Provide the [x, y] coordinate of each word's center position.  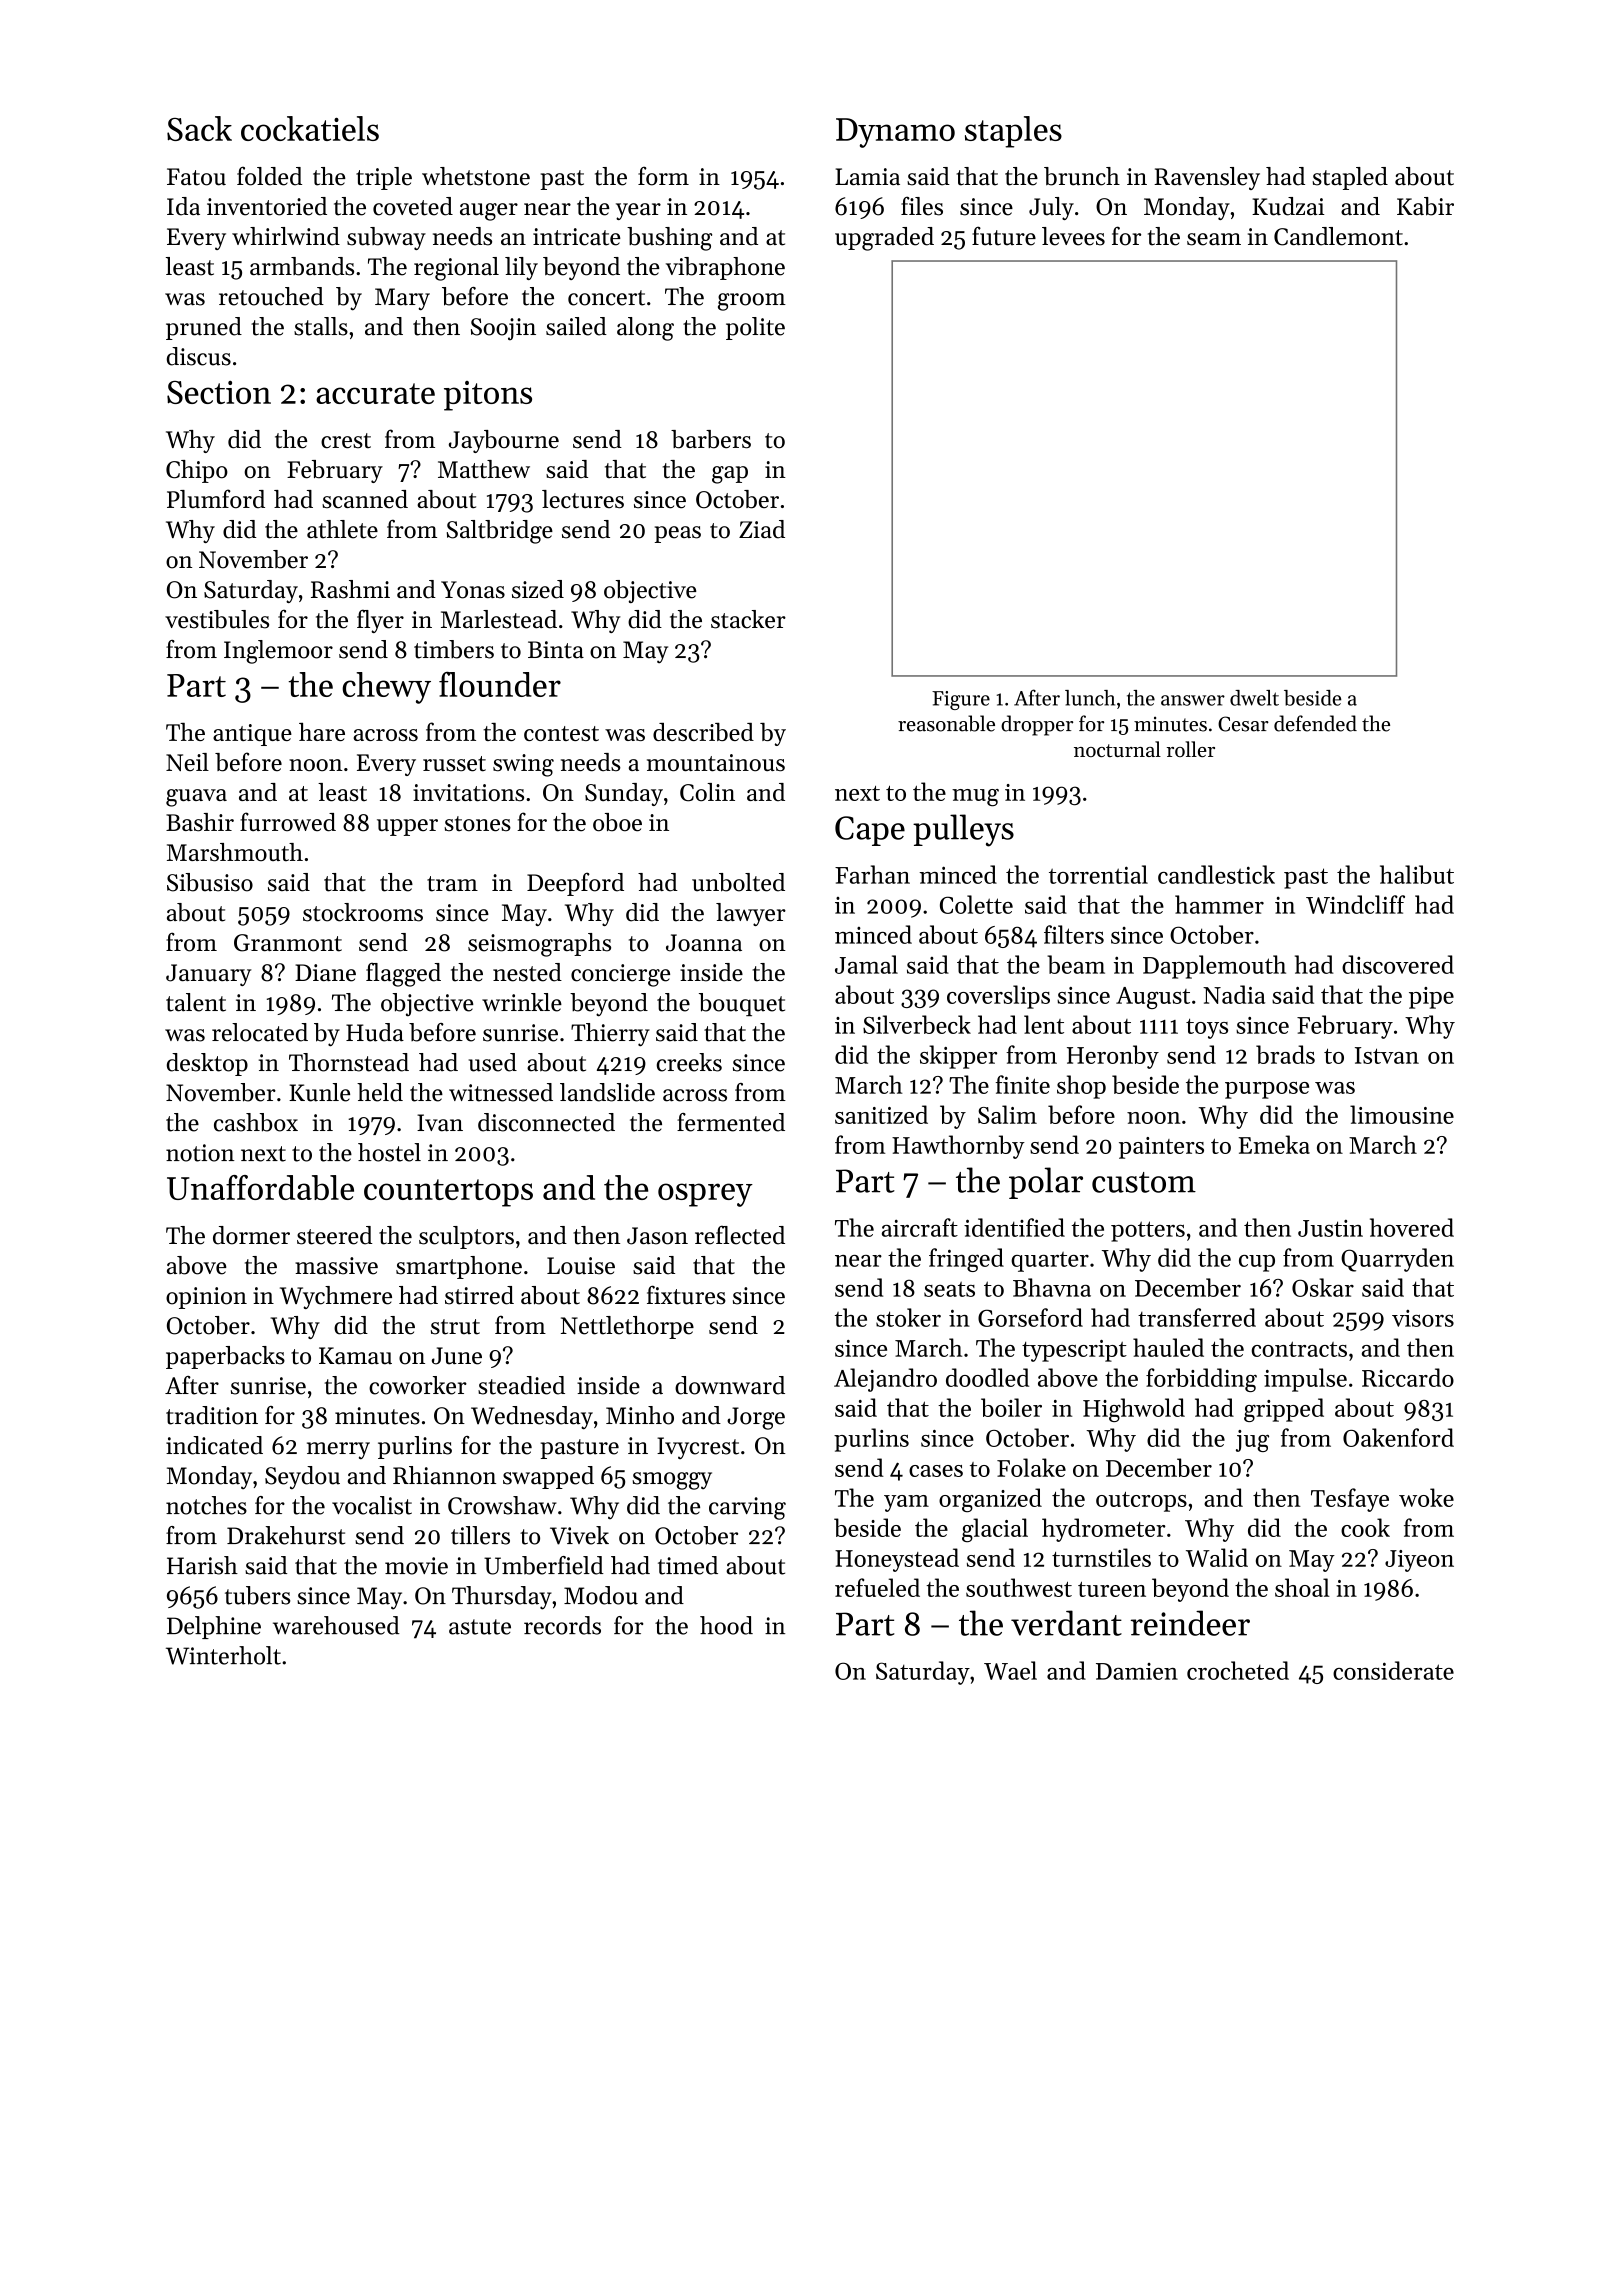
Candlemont [1338, 236]
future [1004, 236]
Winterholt [223, 1655]
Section [219, 392]
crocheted [1238, 1670]
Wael [1010, 1670]
